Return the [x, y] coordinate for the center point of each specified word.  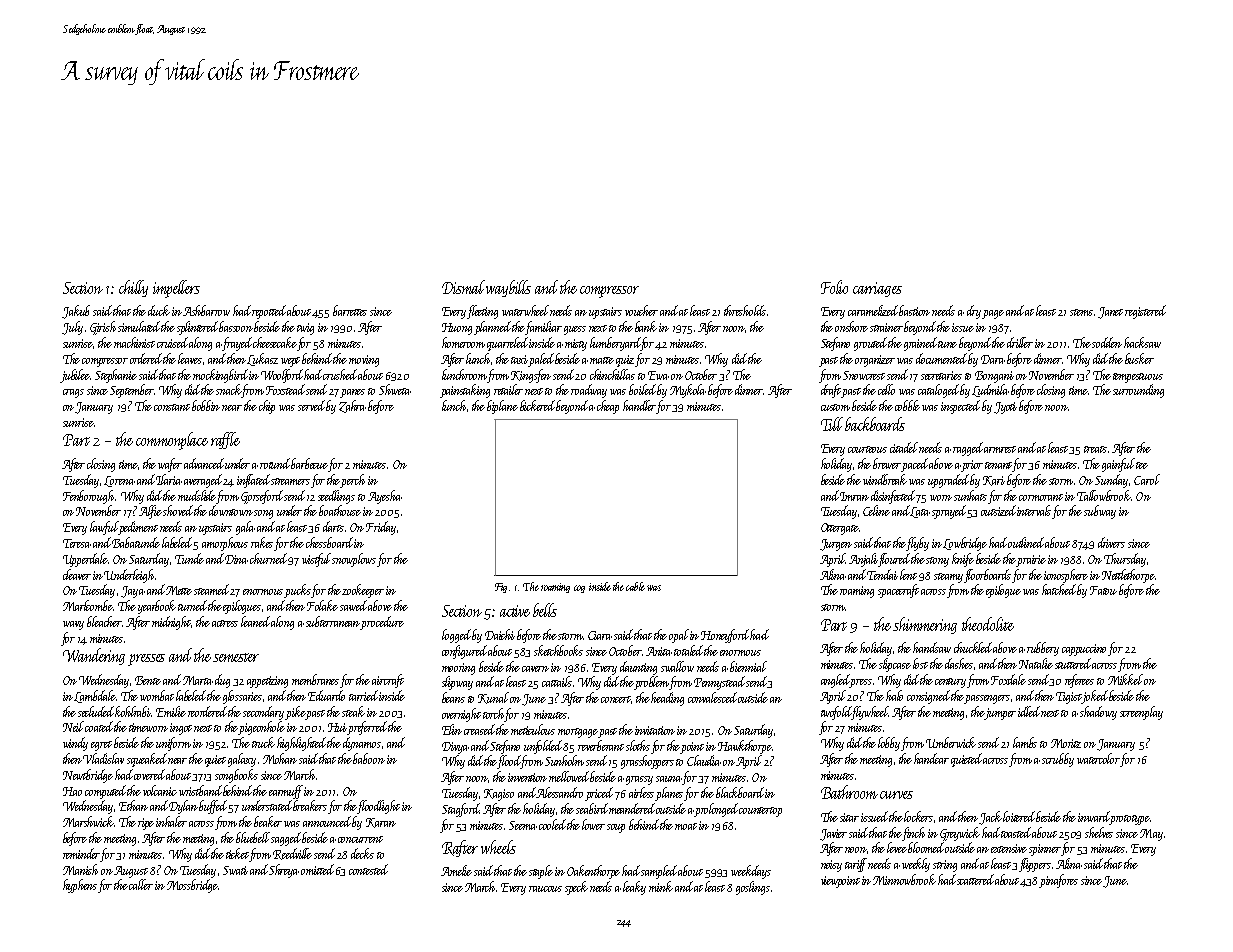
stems [1081, 312]
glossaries [242, 697]
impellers [176, 289]
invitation [655, 730]
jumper [1000, 714]
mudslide [197, 495]
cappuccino [1084, 650]
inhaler [171, 821]
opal [679, 636]
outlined [1026, 542]
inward [1094, 816]
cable [635, 586]
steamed [211, 589]
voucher [641, 310]
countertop [761, 812]
